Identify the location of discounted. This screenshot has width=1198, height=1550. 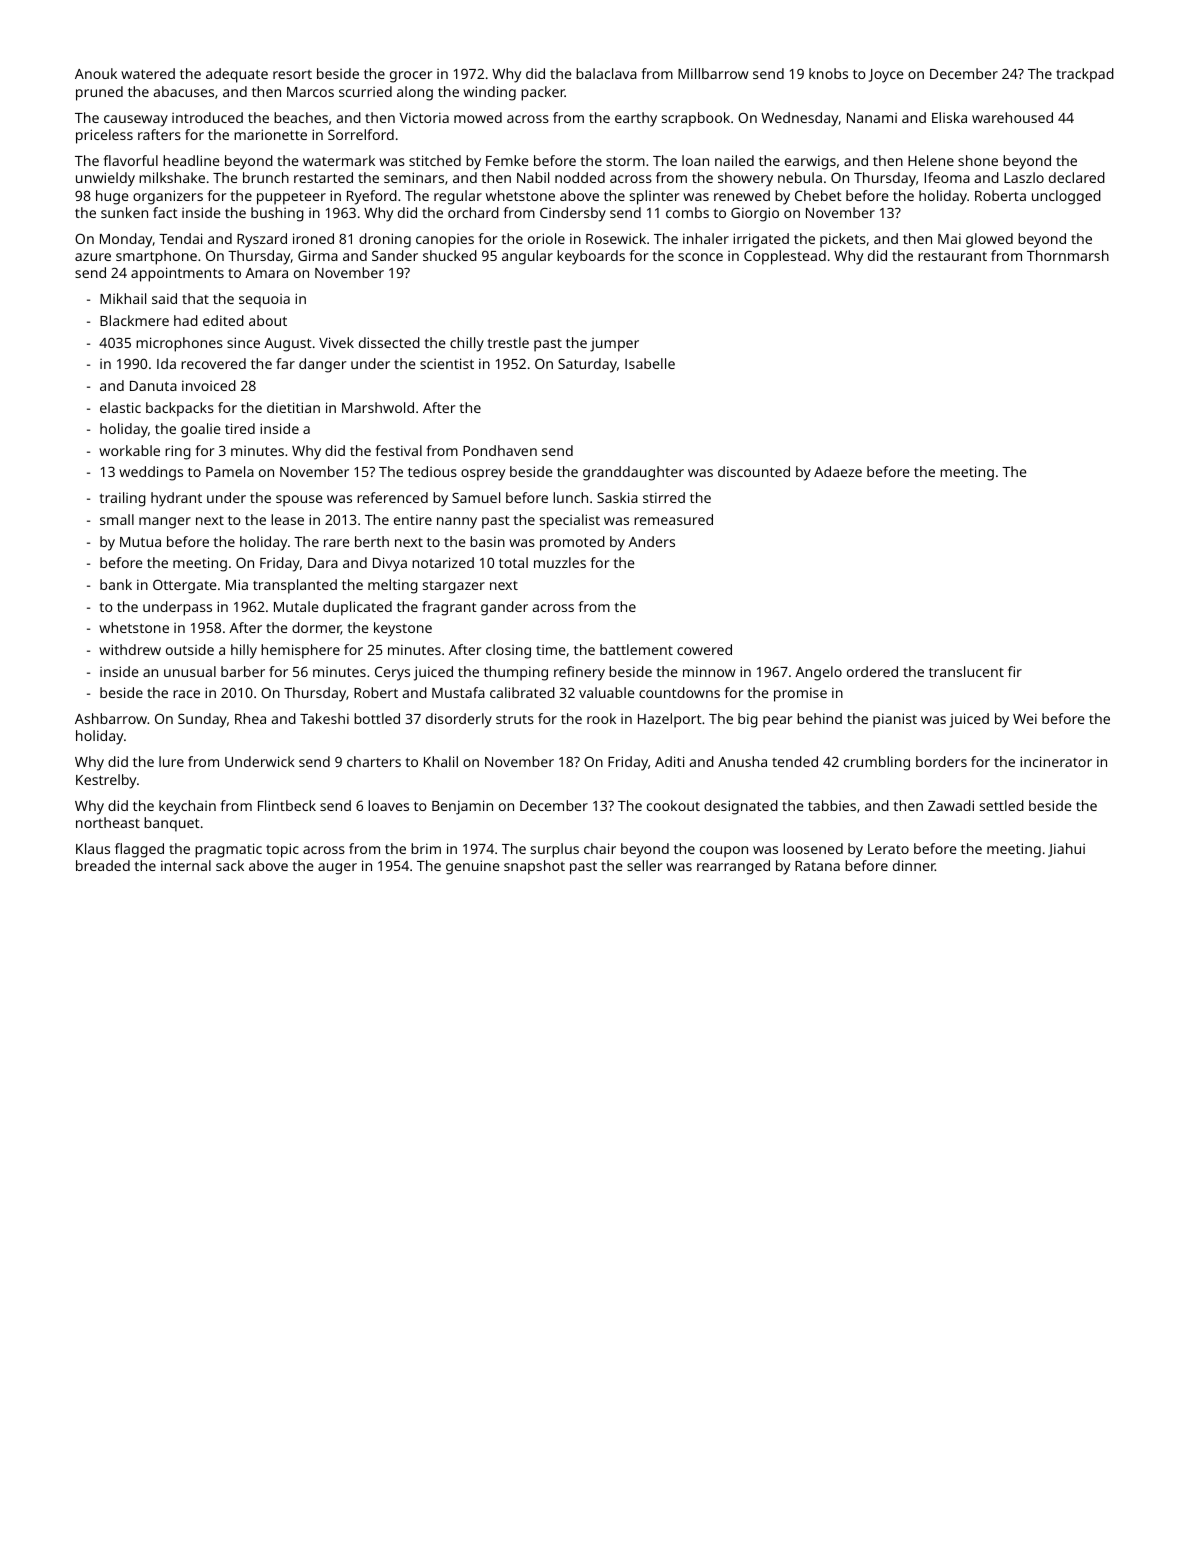
(754, 471).
